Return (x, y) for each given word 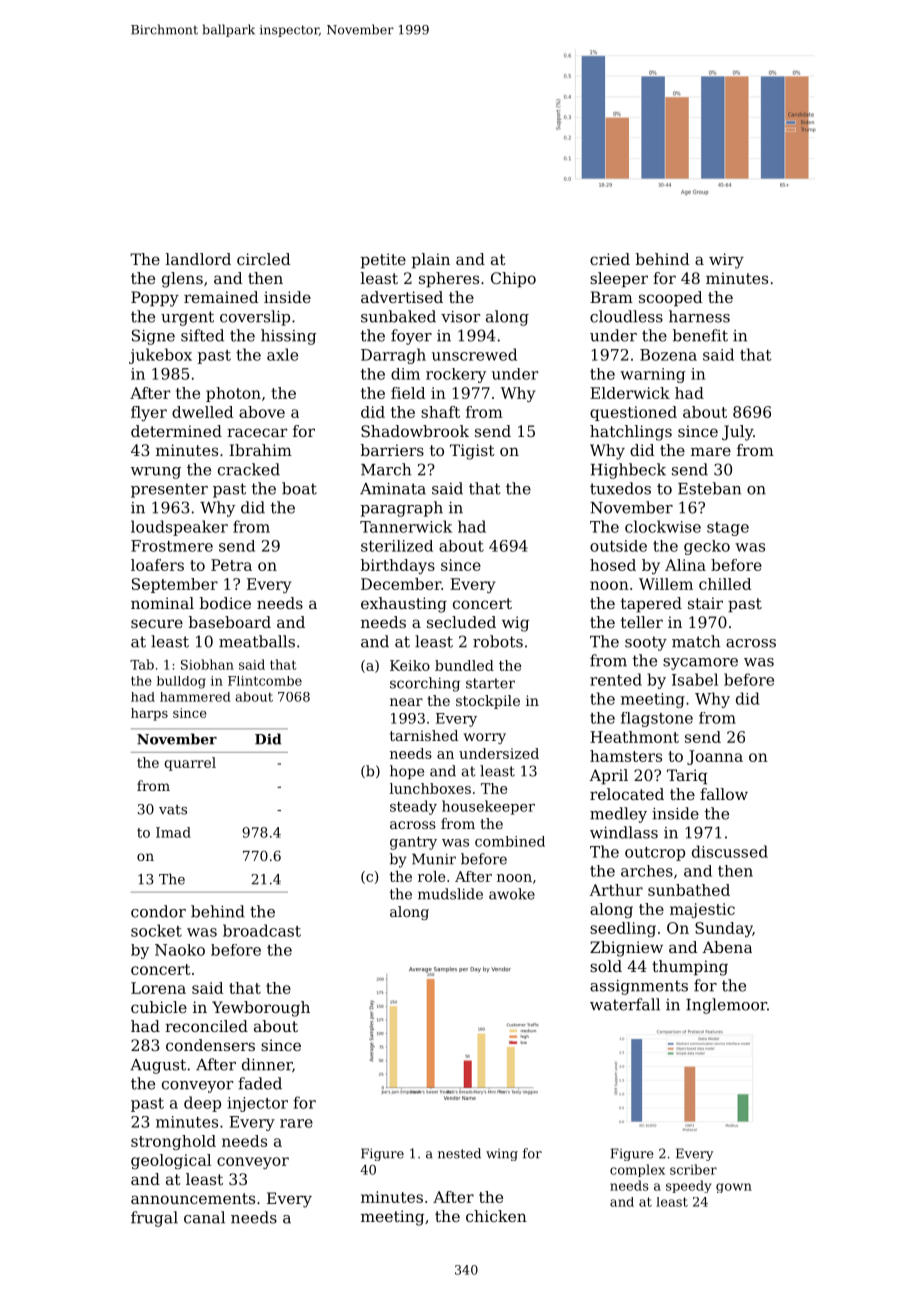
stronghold (173, 1142)
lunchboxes (430, 788)
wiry (726, 261)
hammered (195, 697)
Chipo (513, 280)
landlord (198, 259)
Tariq (687, 777)
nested (459, 1153)
